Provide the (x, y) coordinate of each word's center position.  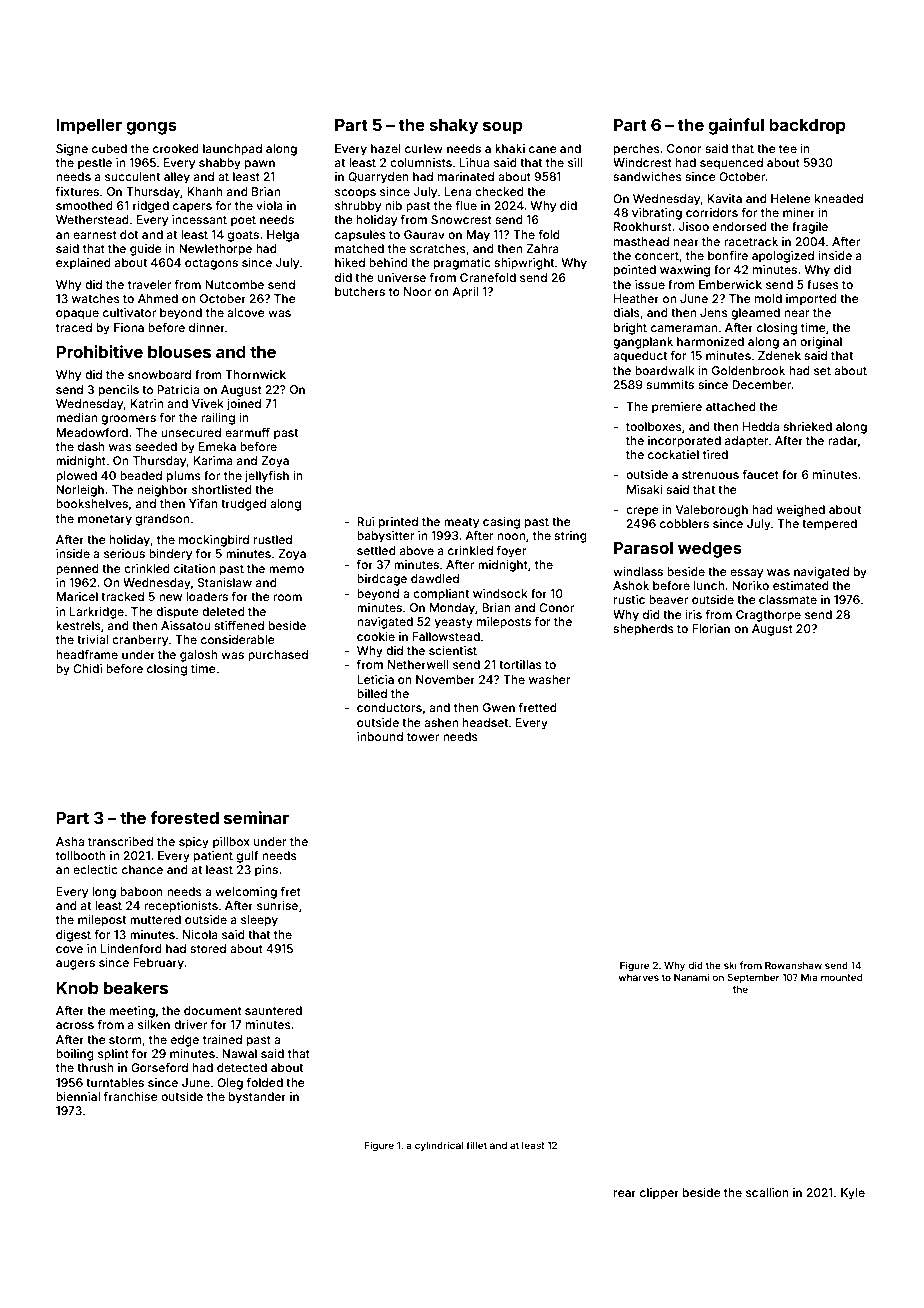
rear (625, 1193)
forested (184, 817)
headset (485, 722)
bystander (257, 1098)
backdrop (807, 127)
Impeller (89, 127)
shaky (454, 127)
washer (550, 679)
